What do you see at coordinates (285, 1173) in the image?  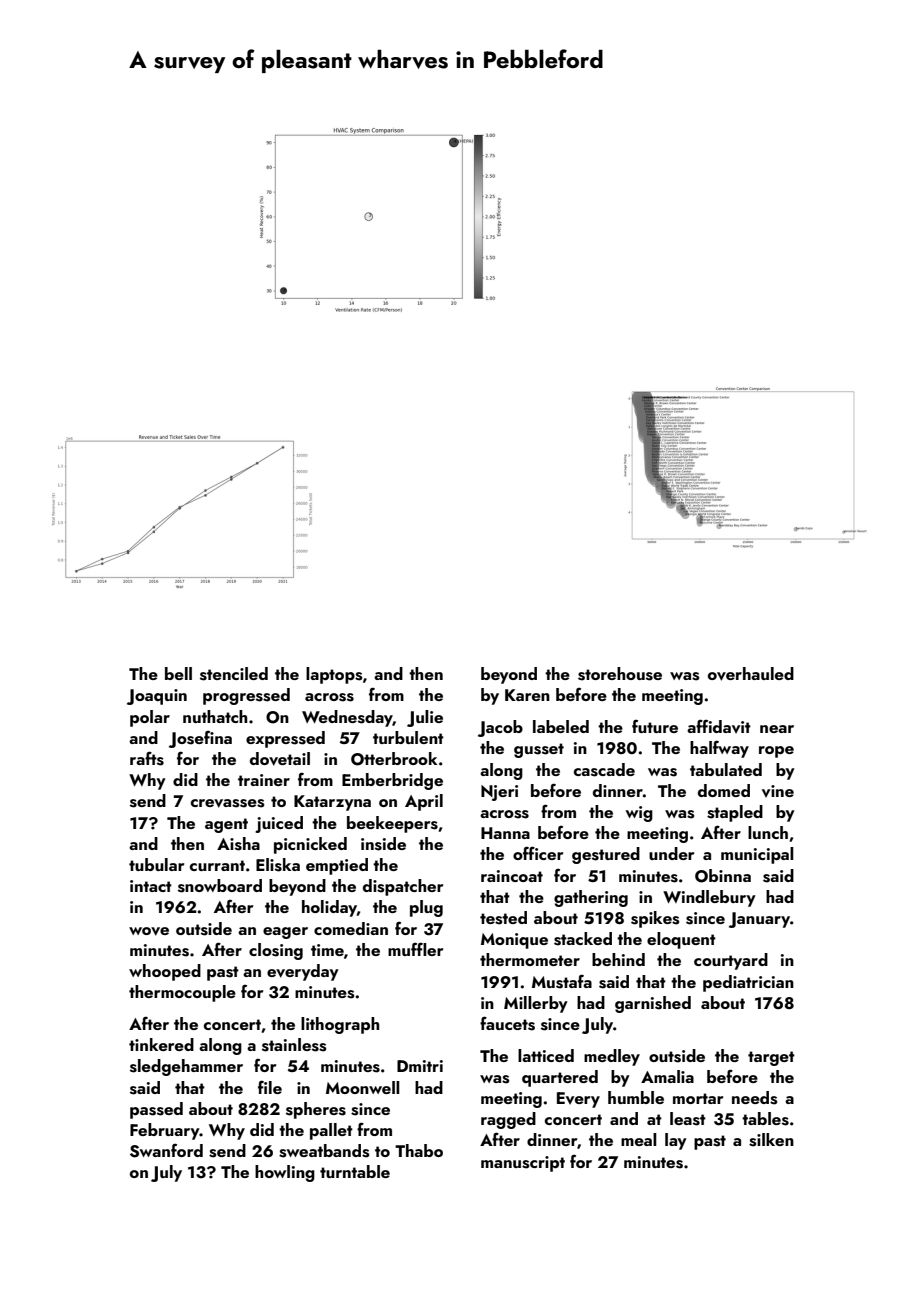 I see `howling` at bounding box center [285, 1173].
